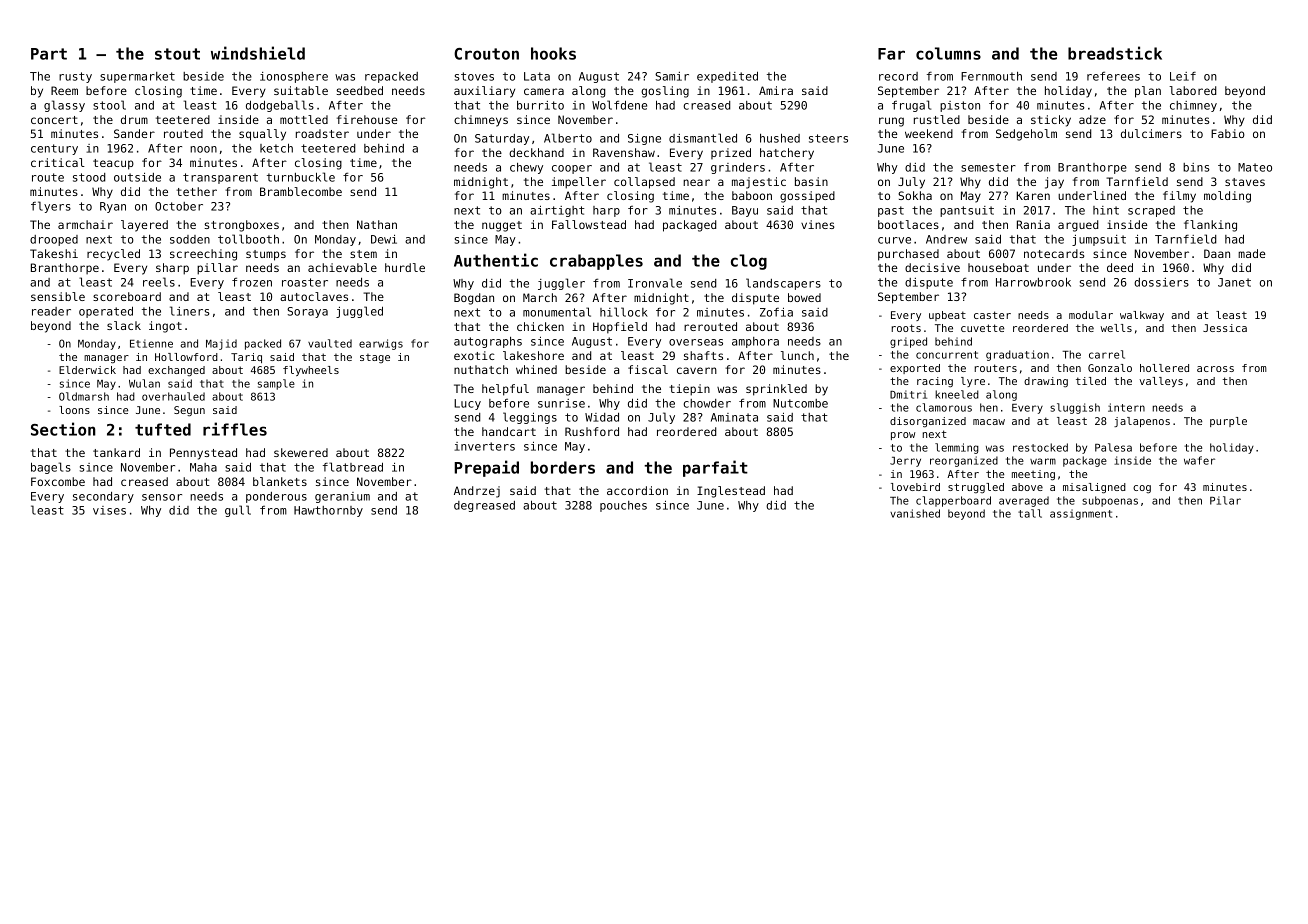 The height and width of the screenshot is (924, 1308). Describe the element at coordinates (1081, 514) in the screenshot. I see `assignment` at that location.
